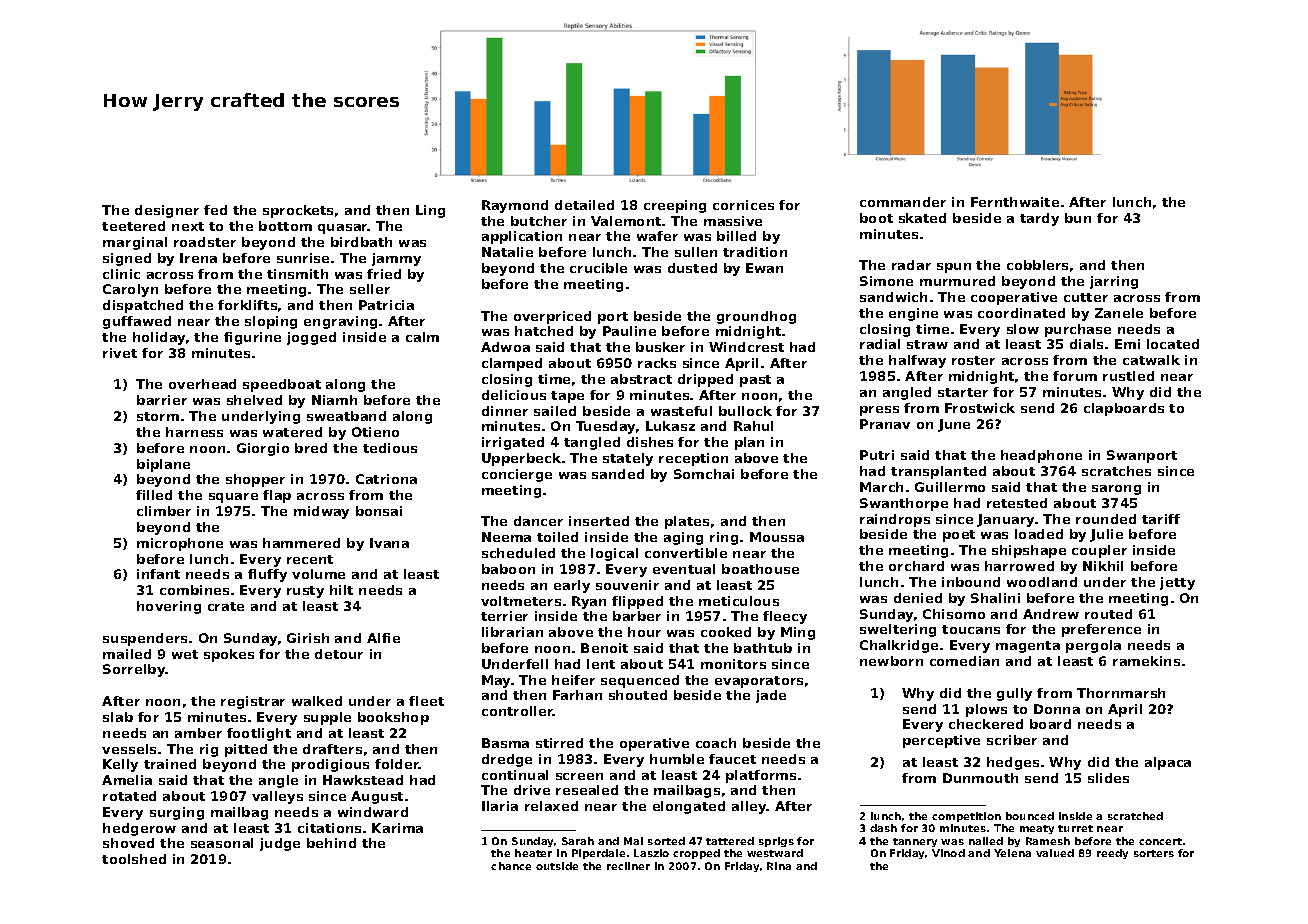  Describe the element at coordinates (134, 859) in the screenshot. I see `toolshed` at that location.
